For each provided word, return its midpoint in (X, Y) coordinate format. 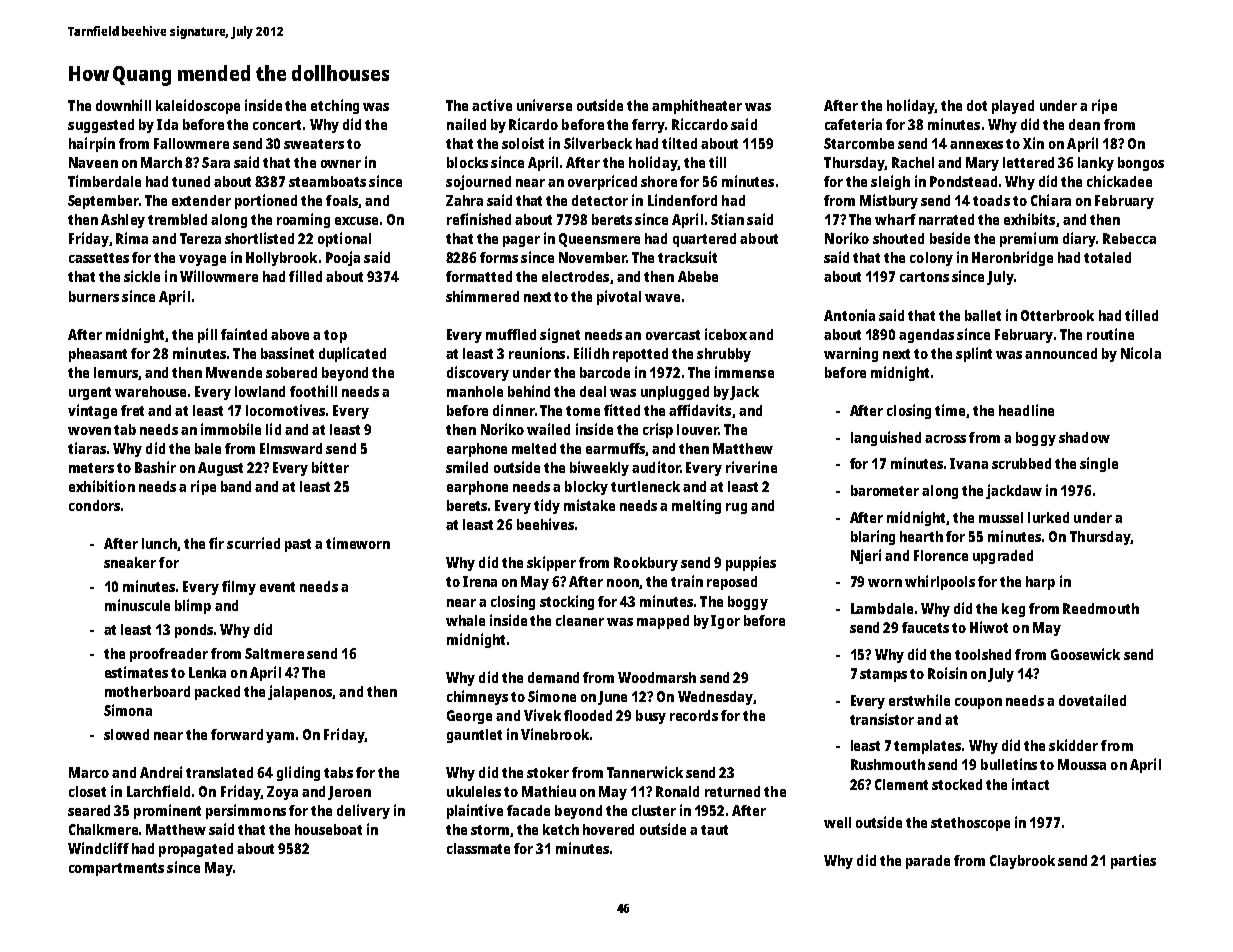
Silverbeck (598, 143)
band (236, 486)
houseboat (328, 829)
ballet (983, 315)
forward (237, 734)
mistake (589, 505)
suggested (101, 126)
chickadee (1119, 181)
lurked (1048, 517)
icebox (726, 334)
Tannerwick (645, 772)
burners (94, 296)
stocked (957, 784)
